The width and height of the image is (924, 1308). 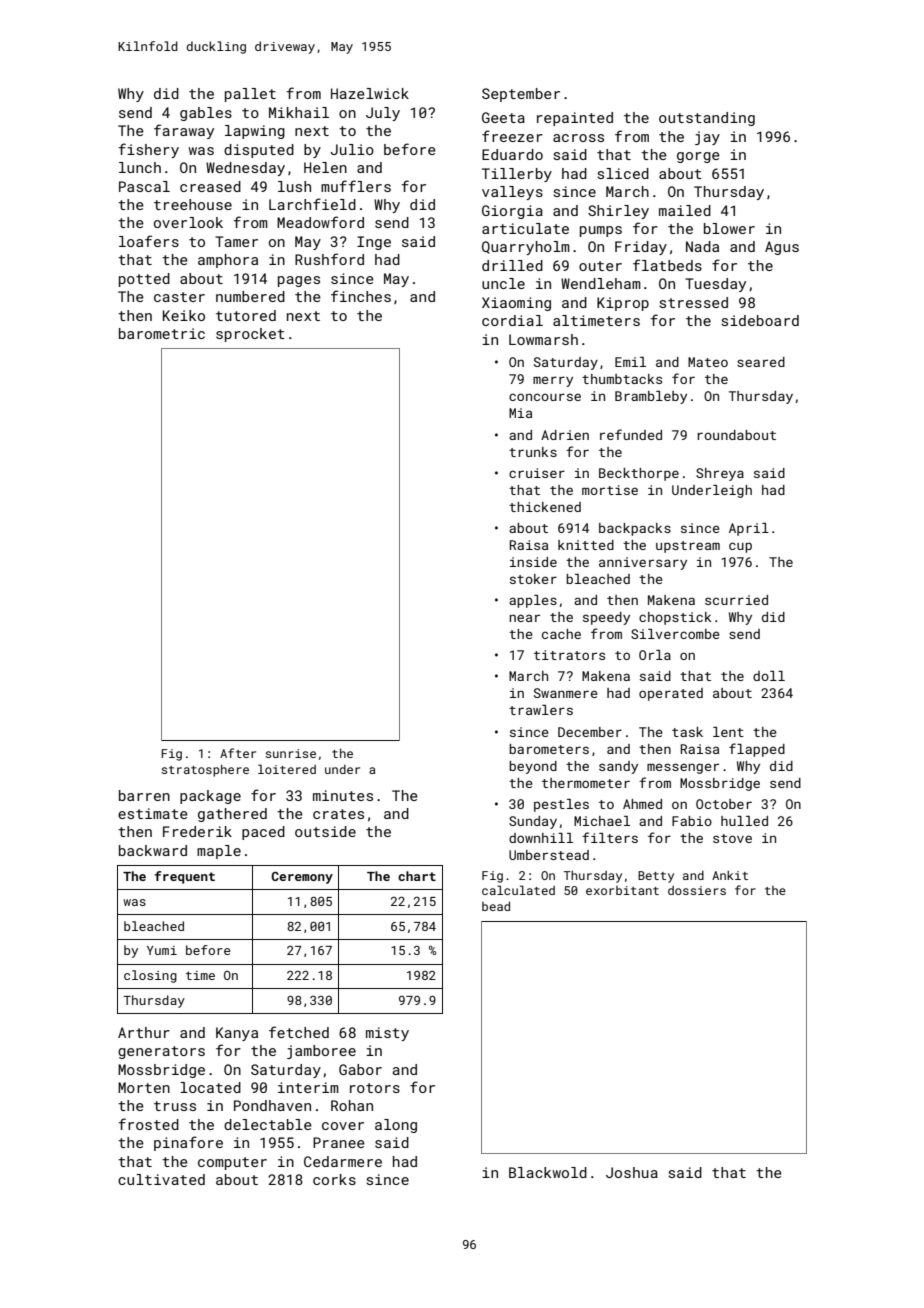 What do you see at coordinates (675, 618) in the image?
I see `chopstick` at bounding box center [675, 618].
